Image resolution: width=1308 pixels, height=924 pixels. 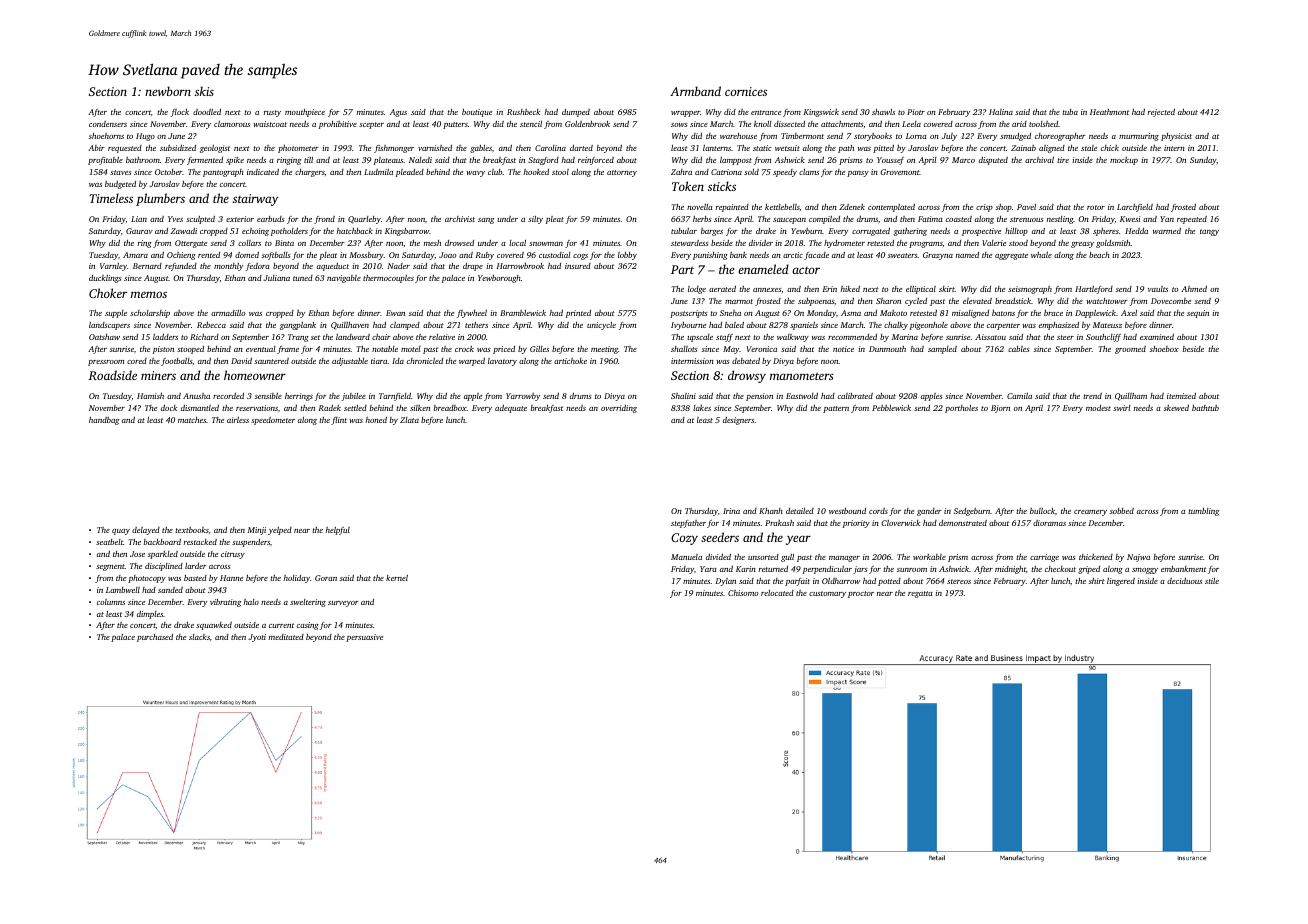 I want to click on Armband, so click(x=695, y=91).
